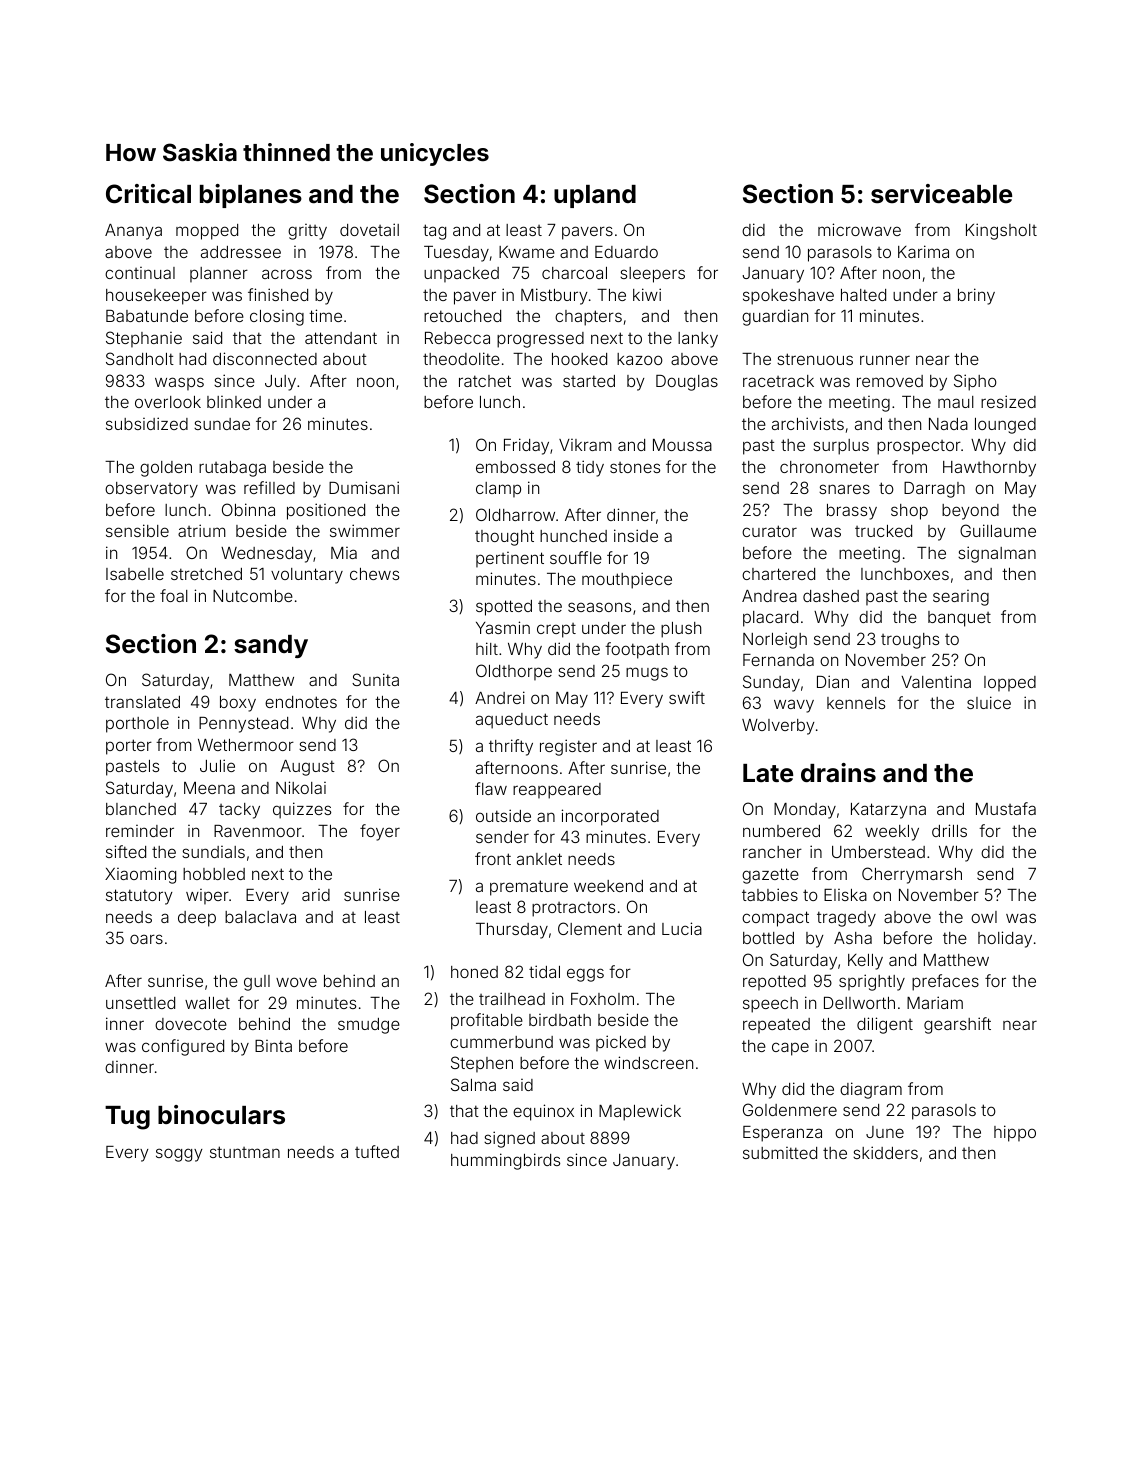 Image resolution: width=1142 pixels, height=1478 pixels. What do you see at coordinates (640, 1112) in the screenshot?
I see `Maplewick` at bounding box center [640, 1112].
